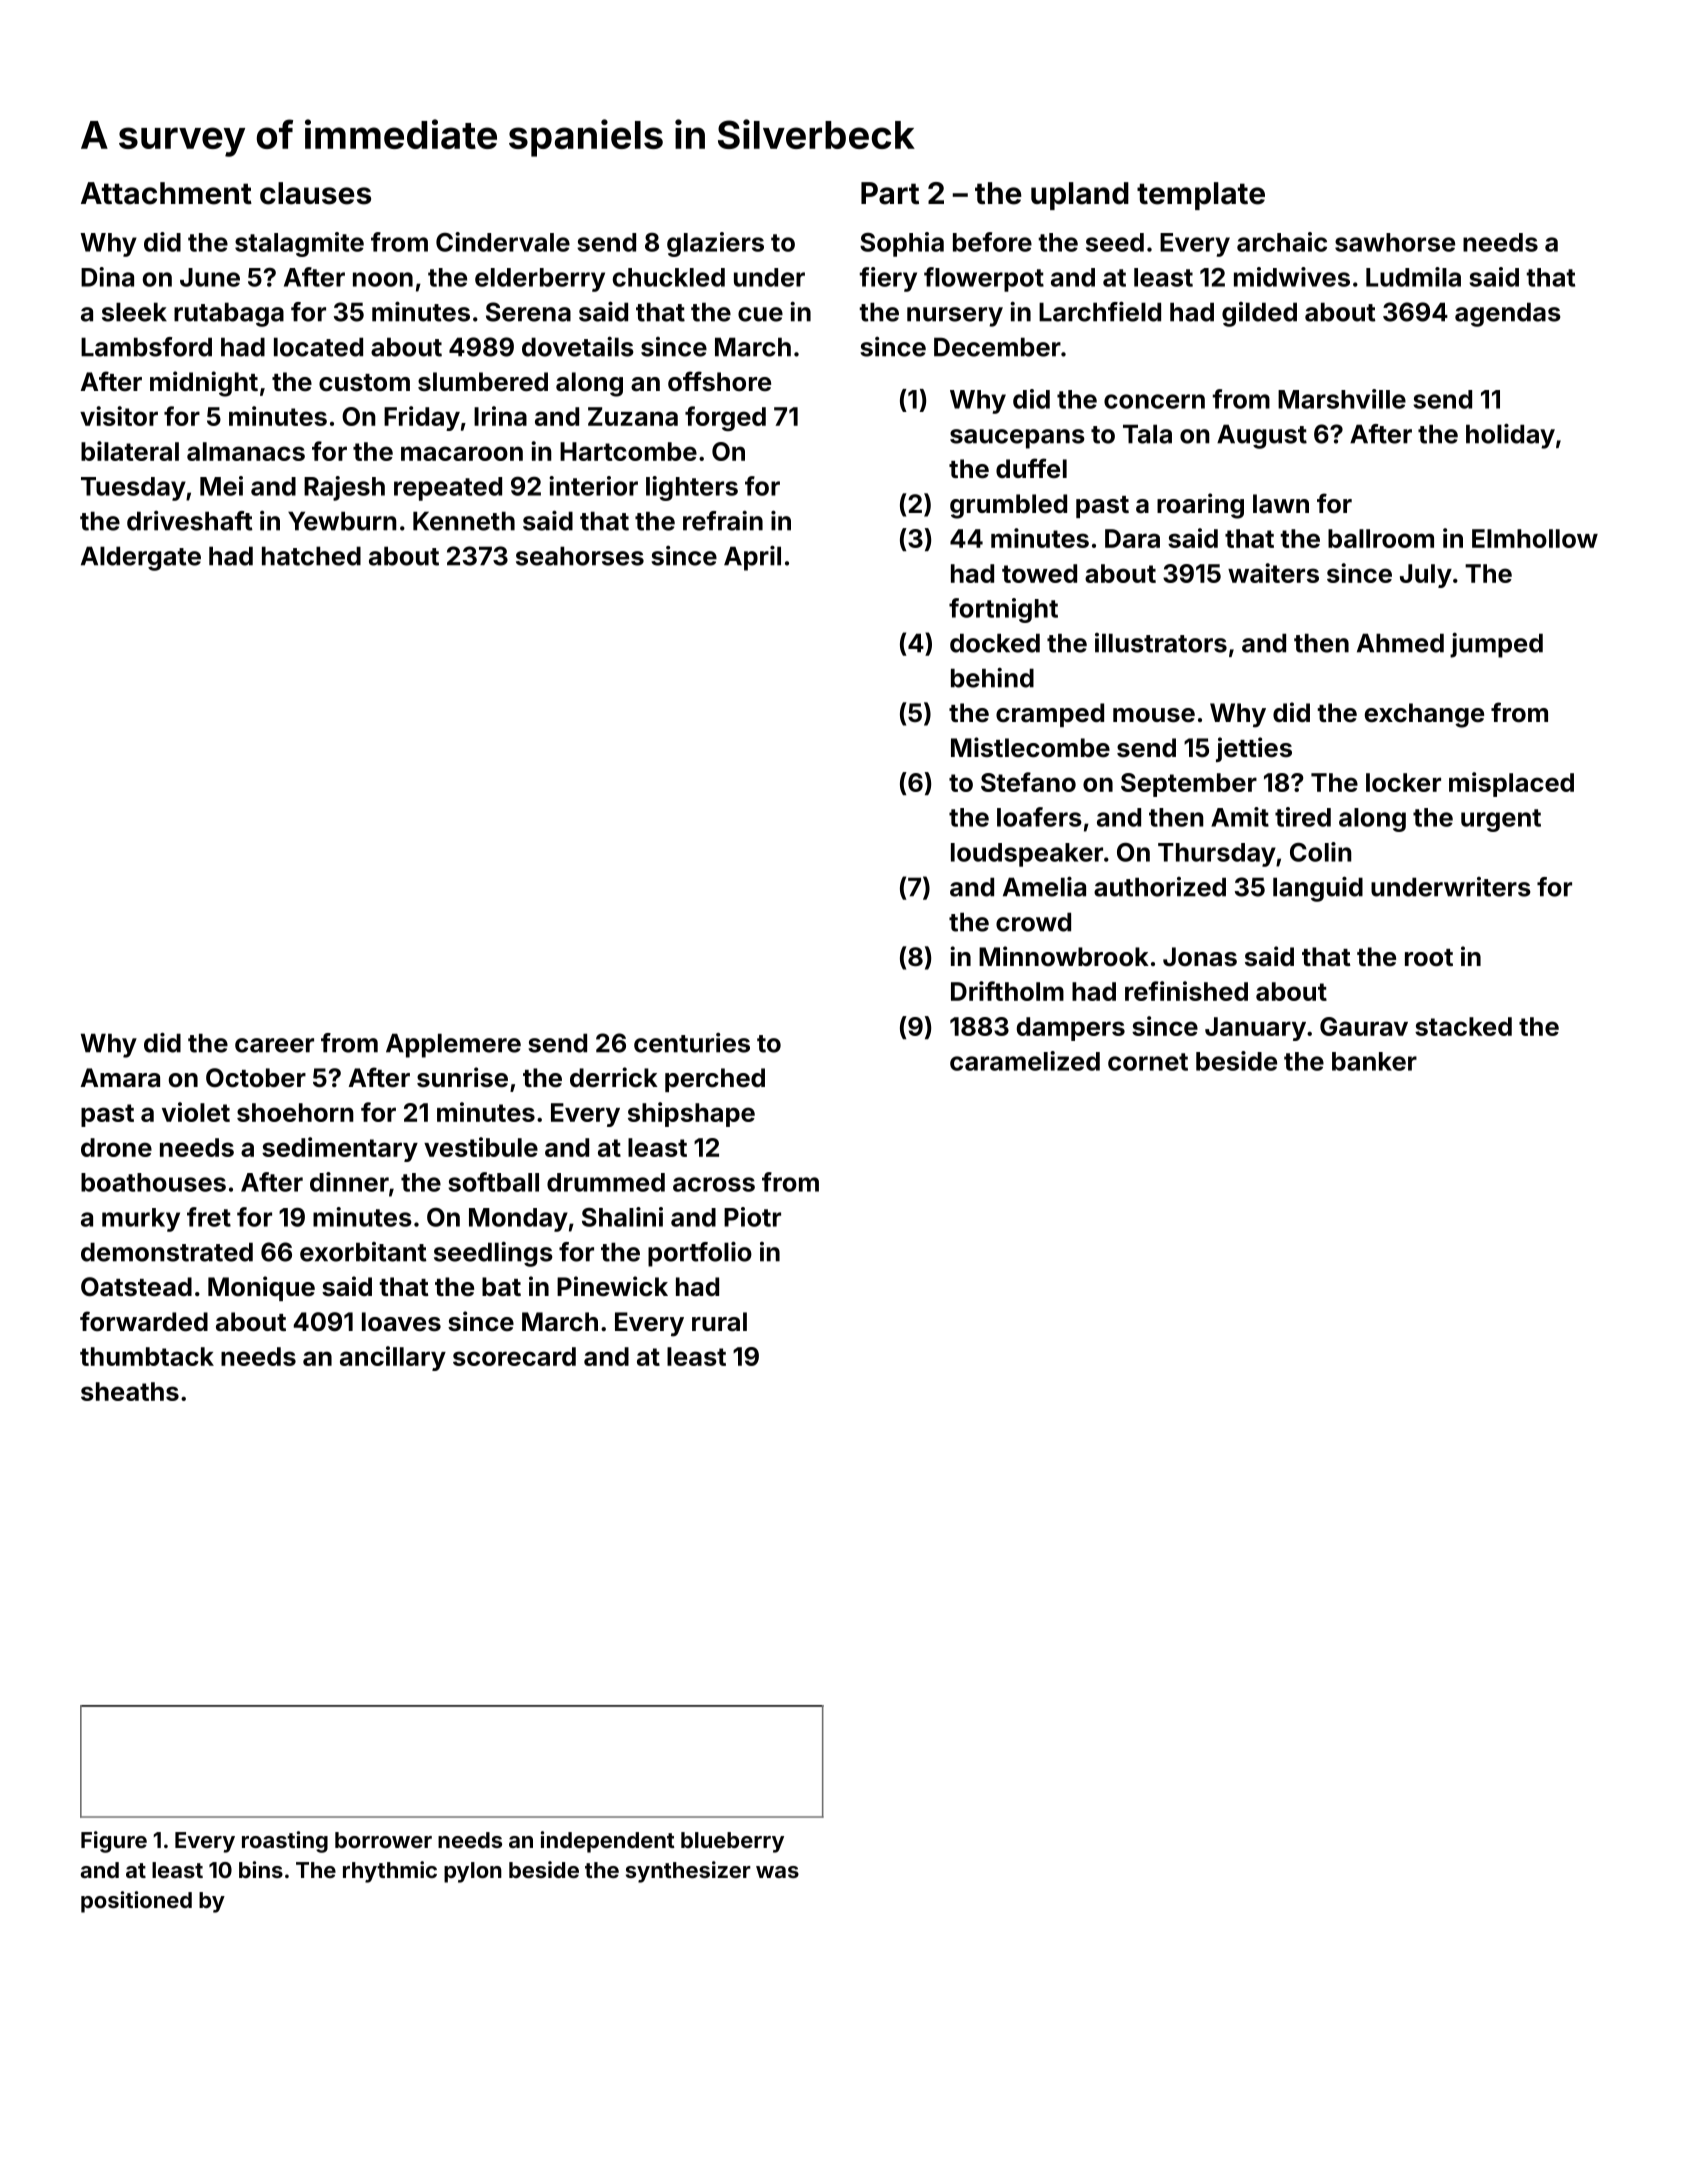  What do you see at coordinates (1463, 1026) in the screenshot?
I see `stacked` at bounding box center [1463, 1026].
